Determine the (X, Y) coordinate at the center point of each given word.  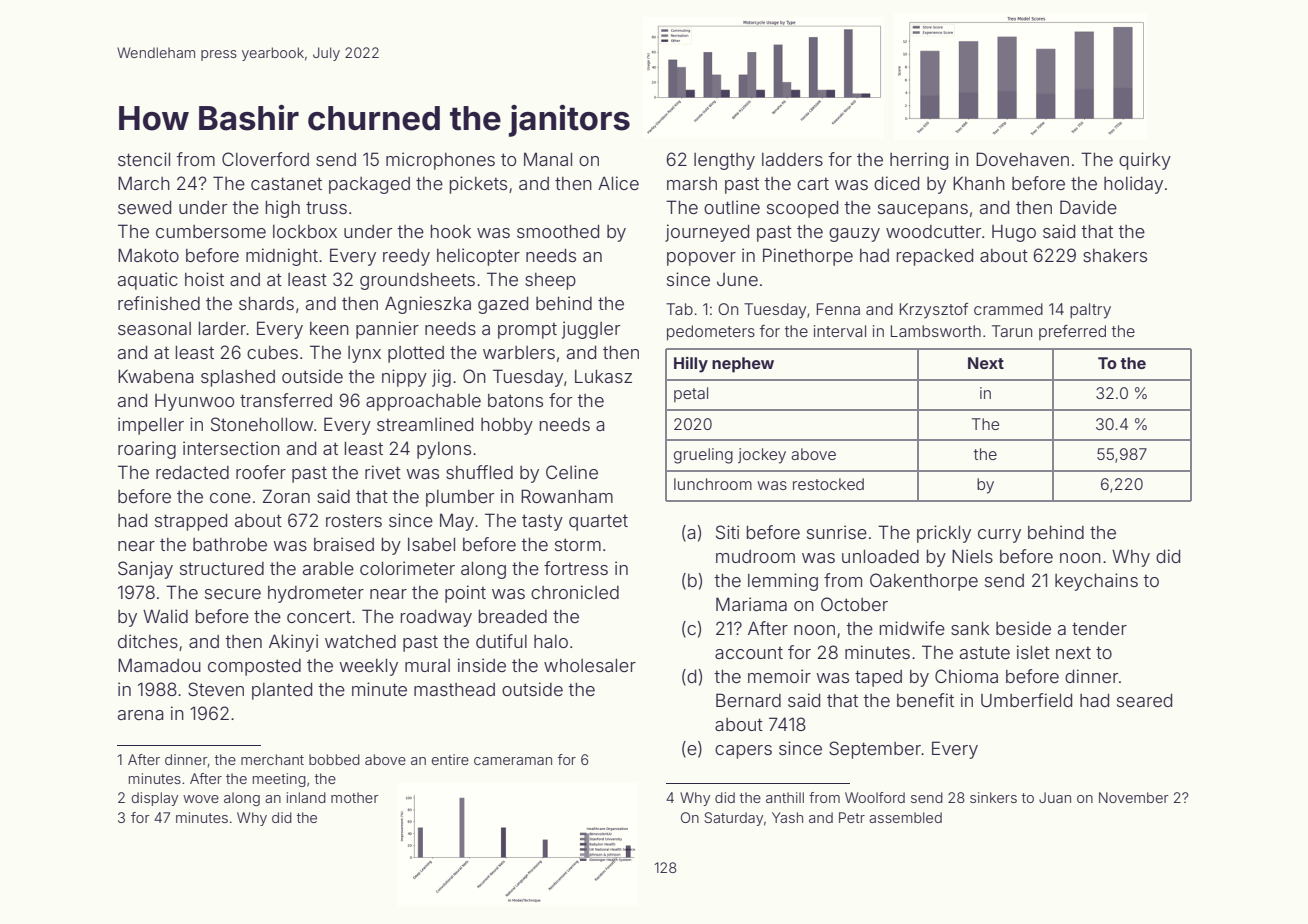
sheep (550, 281)
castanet (286, 183)
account (749, 652)
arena (141, 715)
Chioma (966, 676)
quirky (1145, 161)
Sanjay (145, 570)
